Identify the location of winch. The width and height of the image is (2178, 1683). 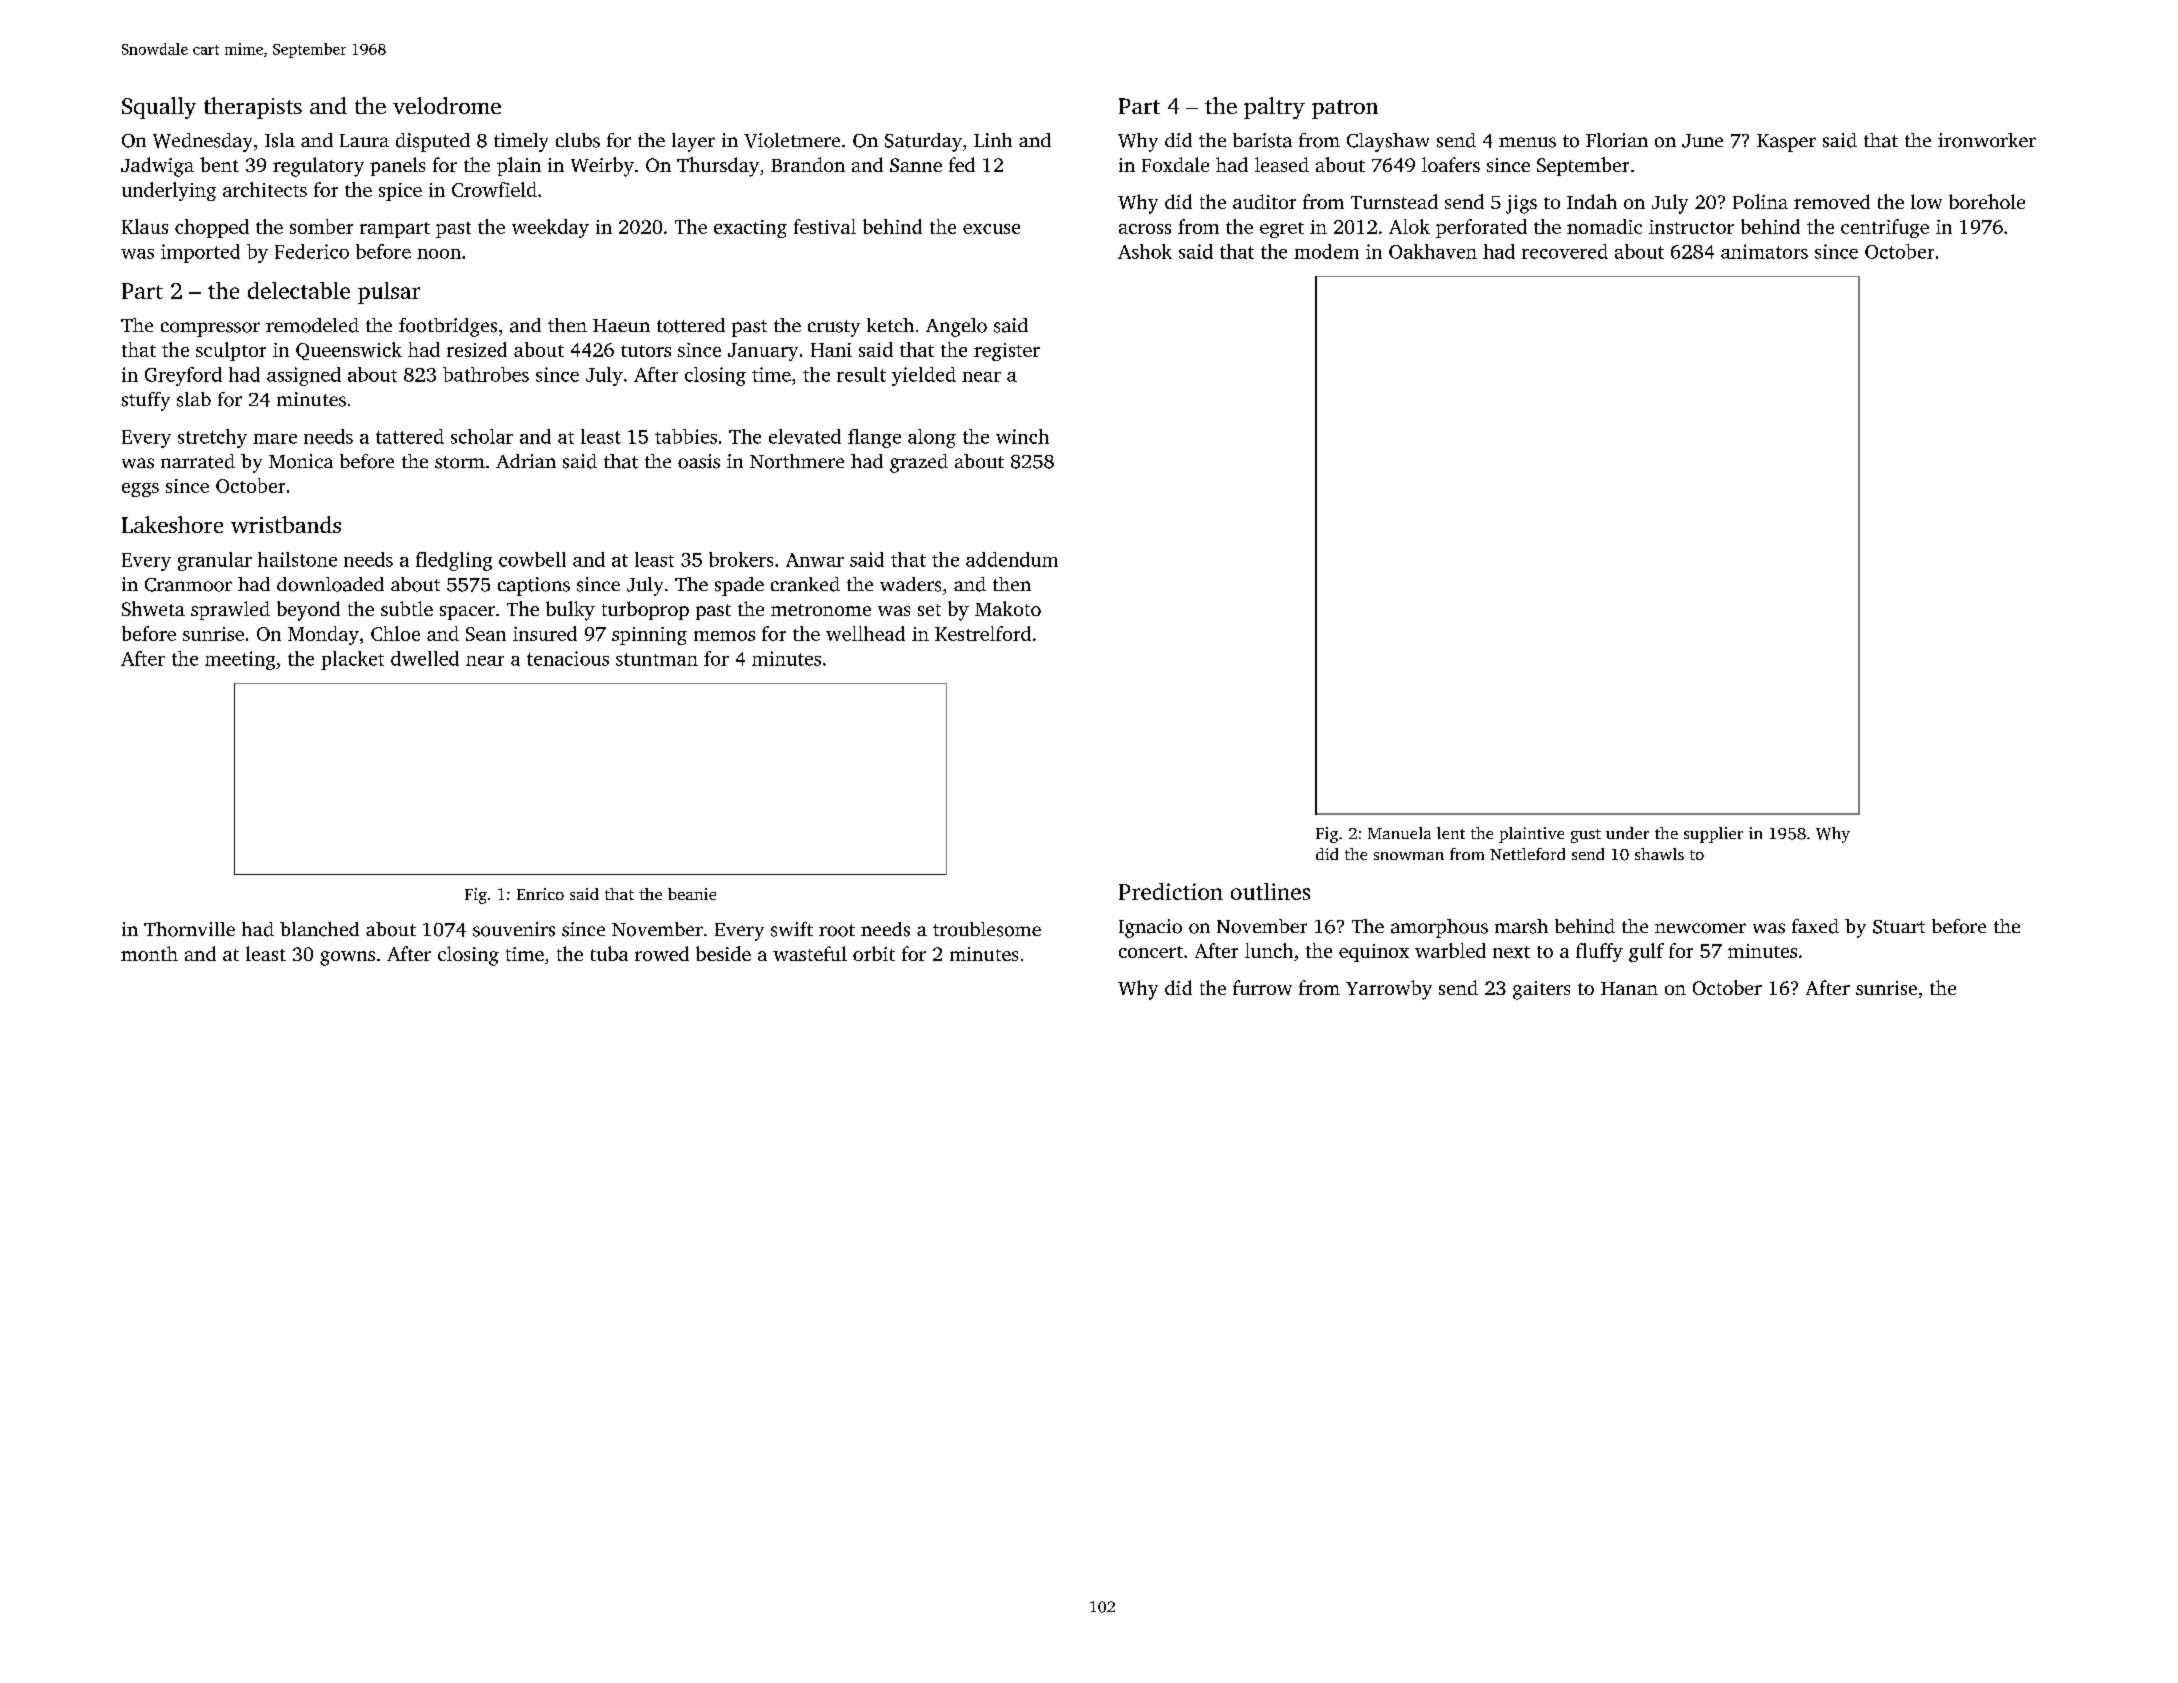
(1022, 436).
